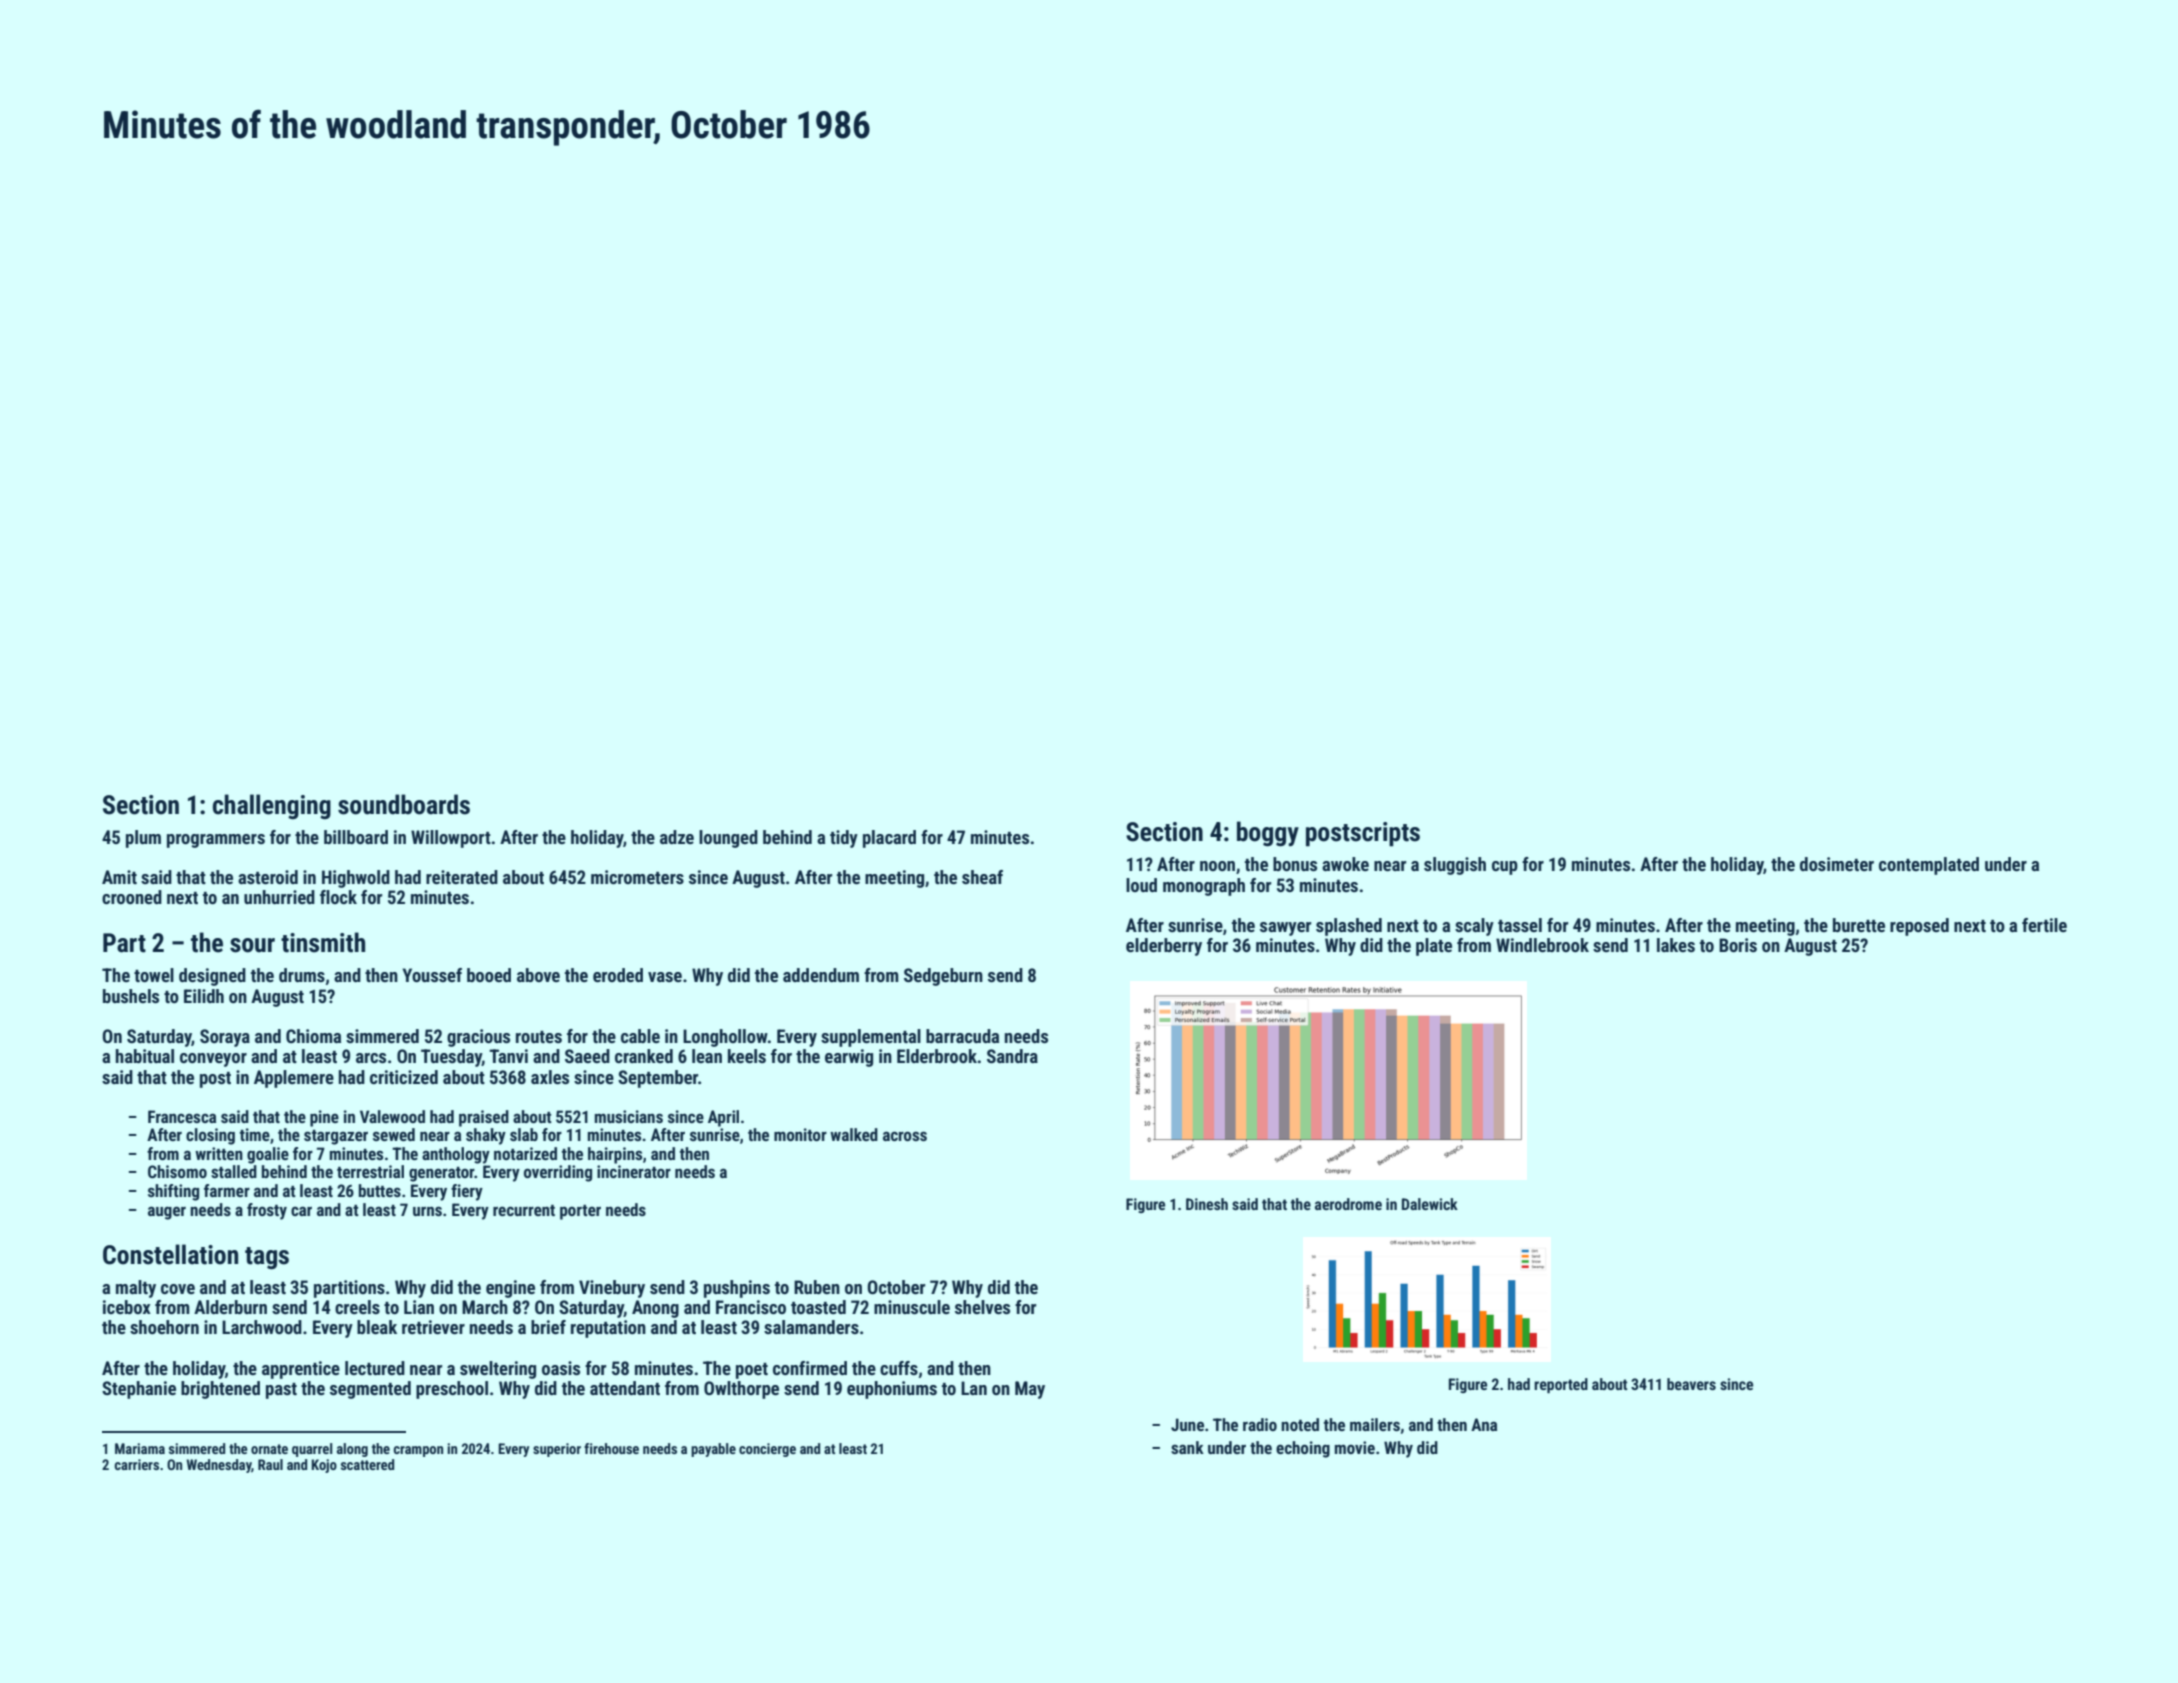 Image resolution: width=2178 pixels, height=1683 pixels. I want to click on Boris, so click(1738, 945).
